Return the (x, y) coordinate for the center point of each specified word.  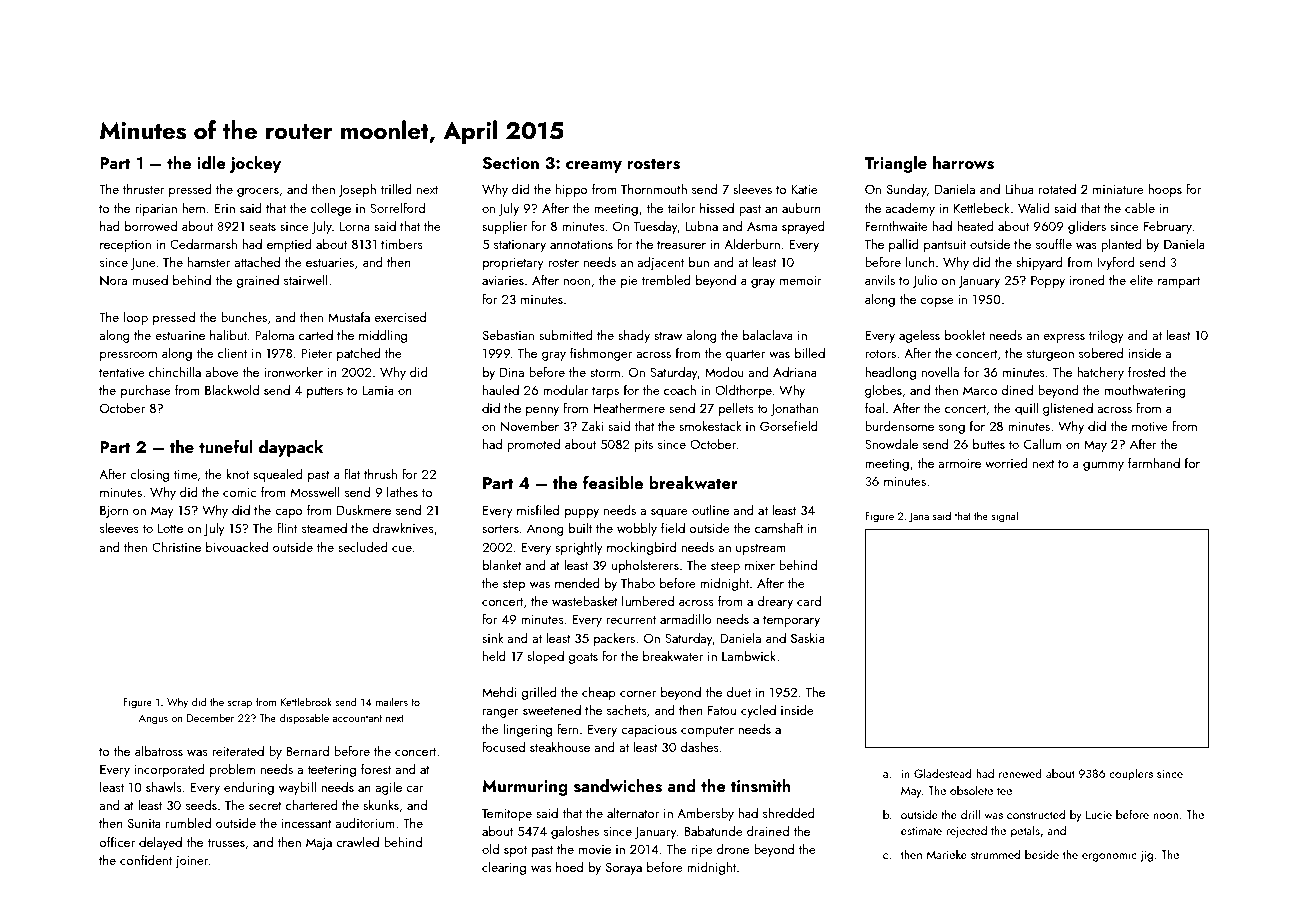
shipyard (1039, 263)
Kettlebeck (981, 208)
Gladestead (942, 773)
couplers (1131, 774)
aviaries (503, 280)
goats (583, 658)
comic (239, 492)
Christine (176, 547)
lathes (402, 492)
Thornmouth (654, 189)
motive (1150, 426)
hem (193, 208)
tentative (122, 372)
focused (503, 746)
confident (146, 859)
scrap (240, 704)
